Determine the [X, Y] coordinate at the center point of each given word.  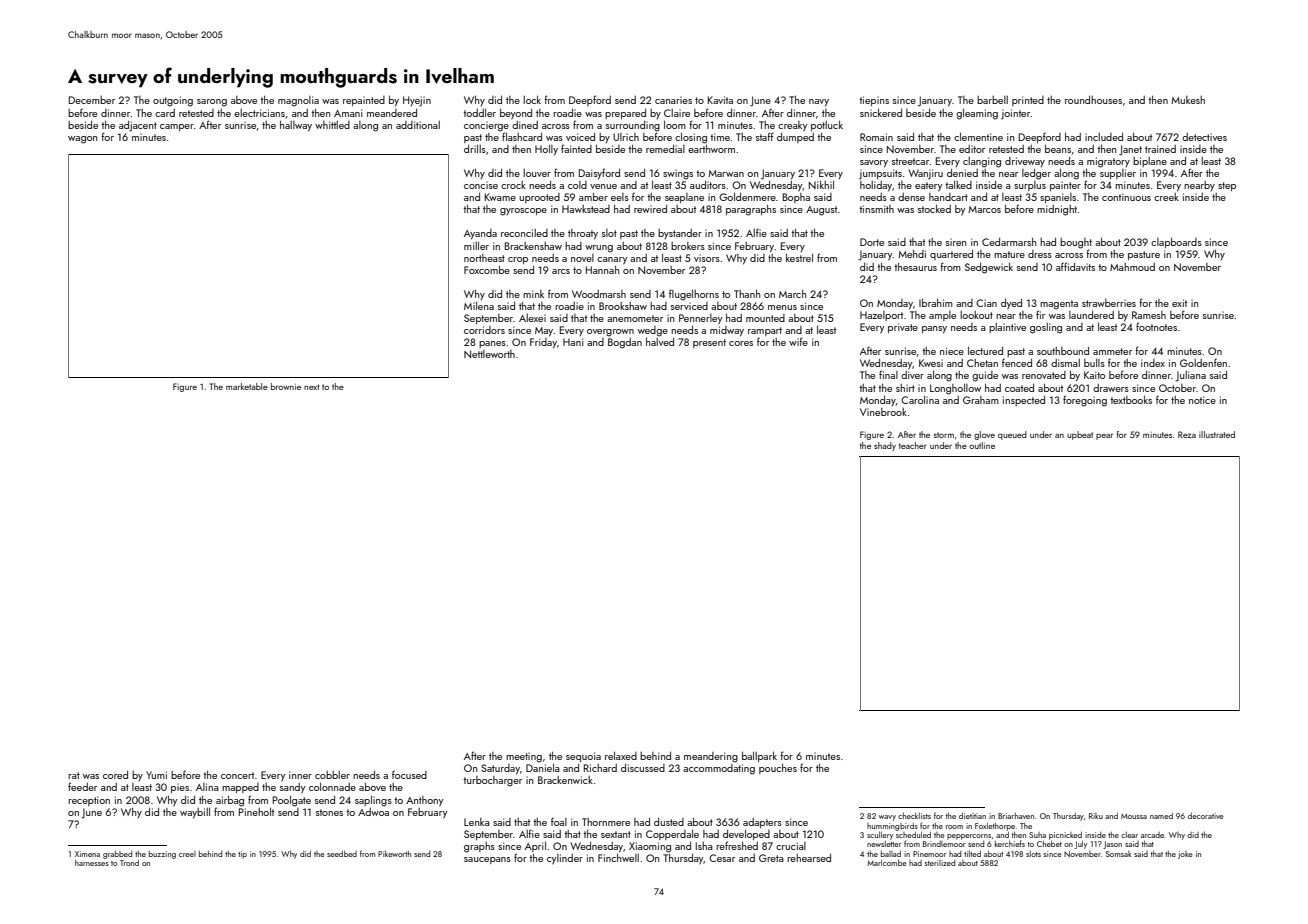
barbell [992, 100]
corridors [484, 330]
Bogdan [625, 343]
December [92, 100]
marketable [247, 386]
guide [985, 376]
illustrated [1217, 434]
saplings [373, 801]
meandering [711, 757]
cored [115, 775]
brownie [286, 386]
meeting [524, 757]
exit [1179, 303]
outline [982, 445]
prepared [625, 114]
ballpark [759, 756]
